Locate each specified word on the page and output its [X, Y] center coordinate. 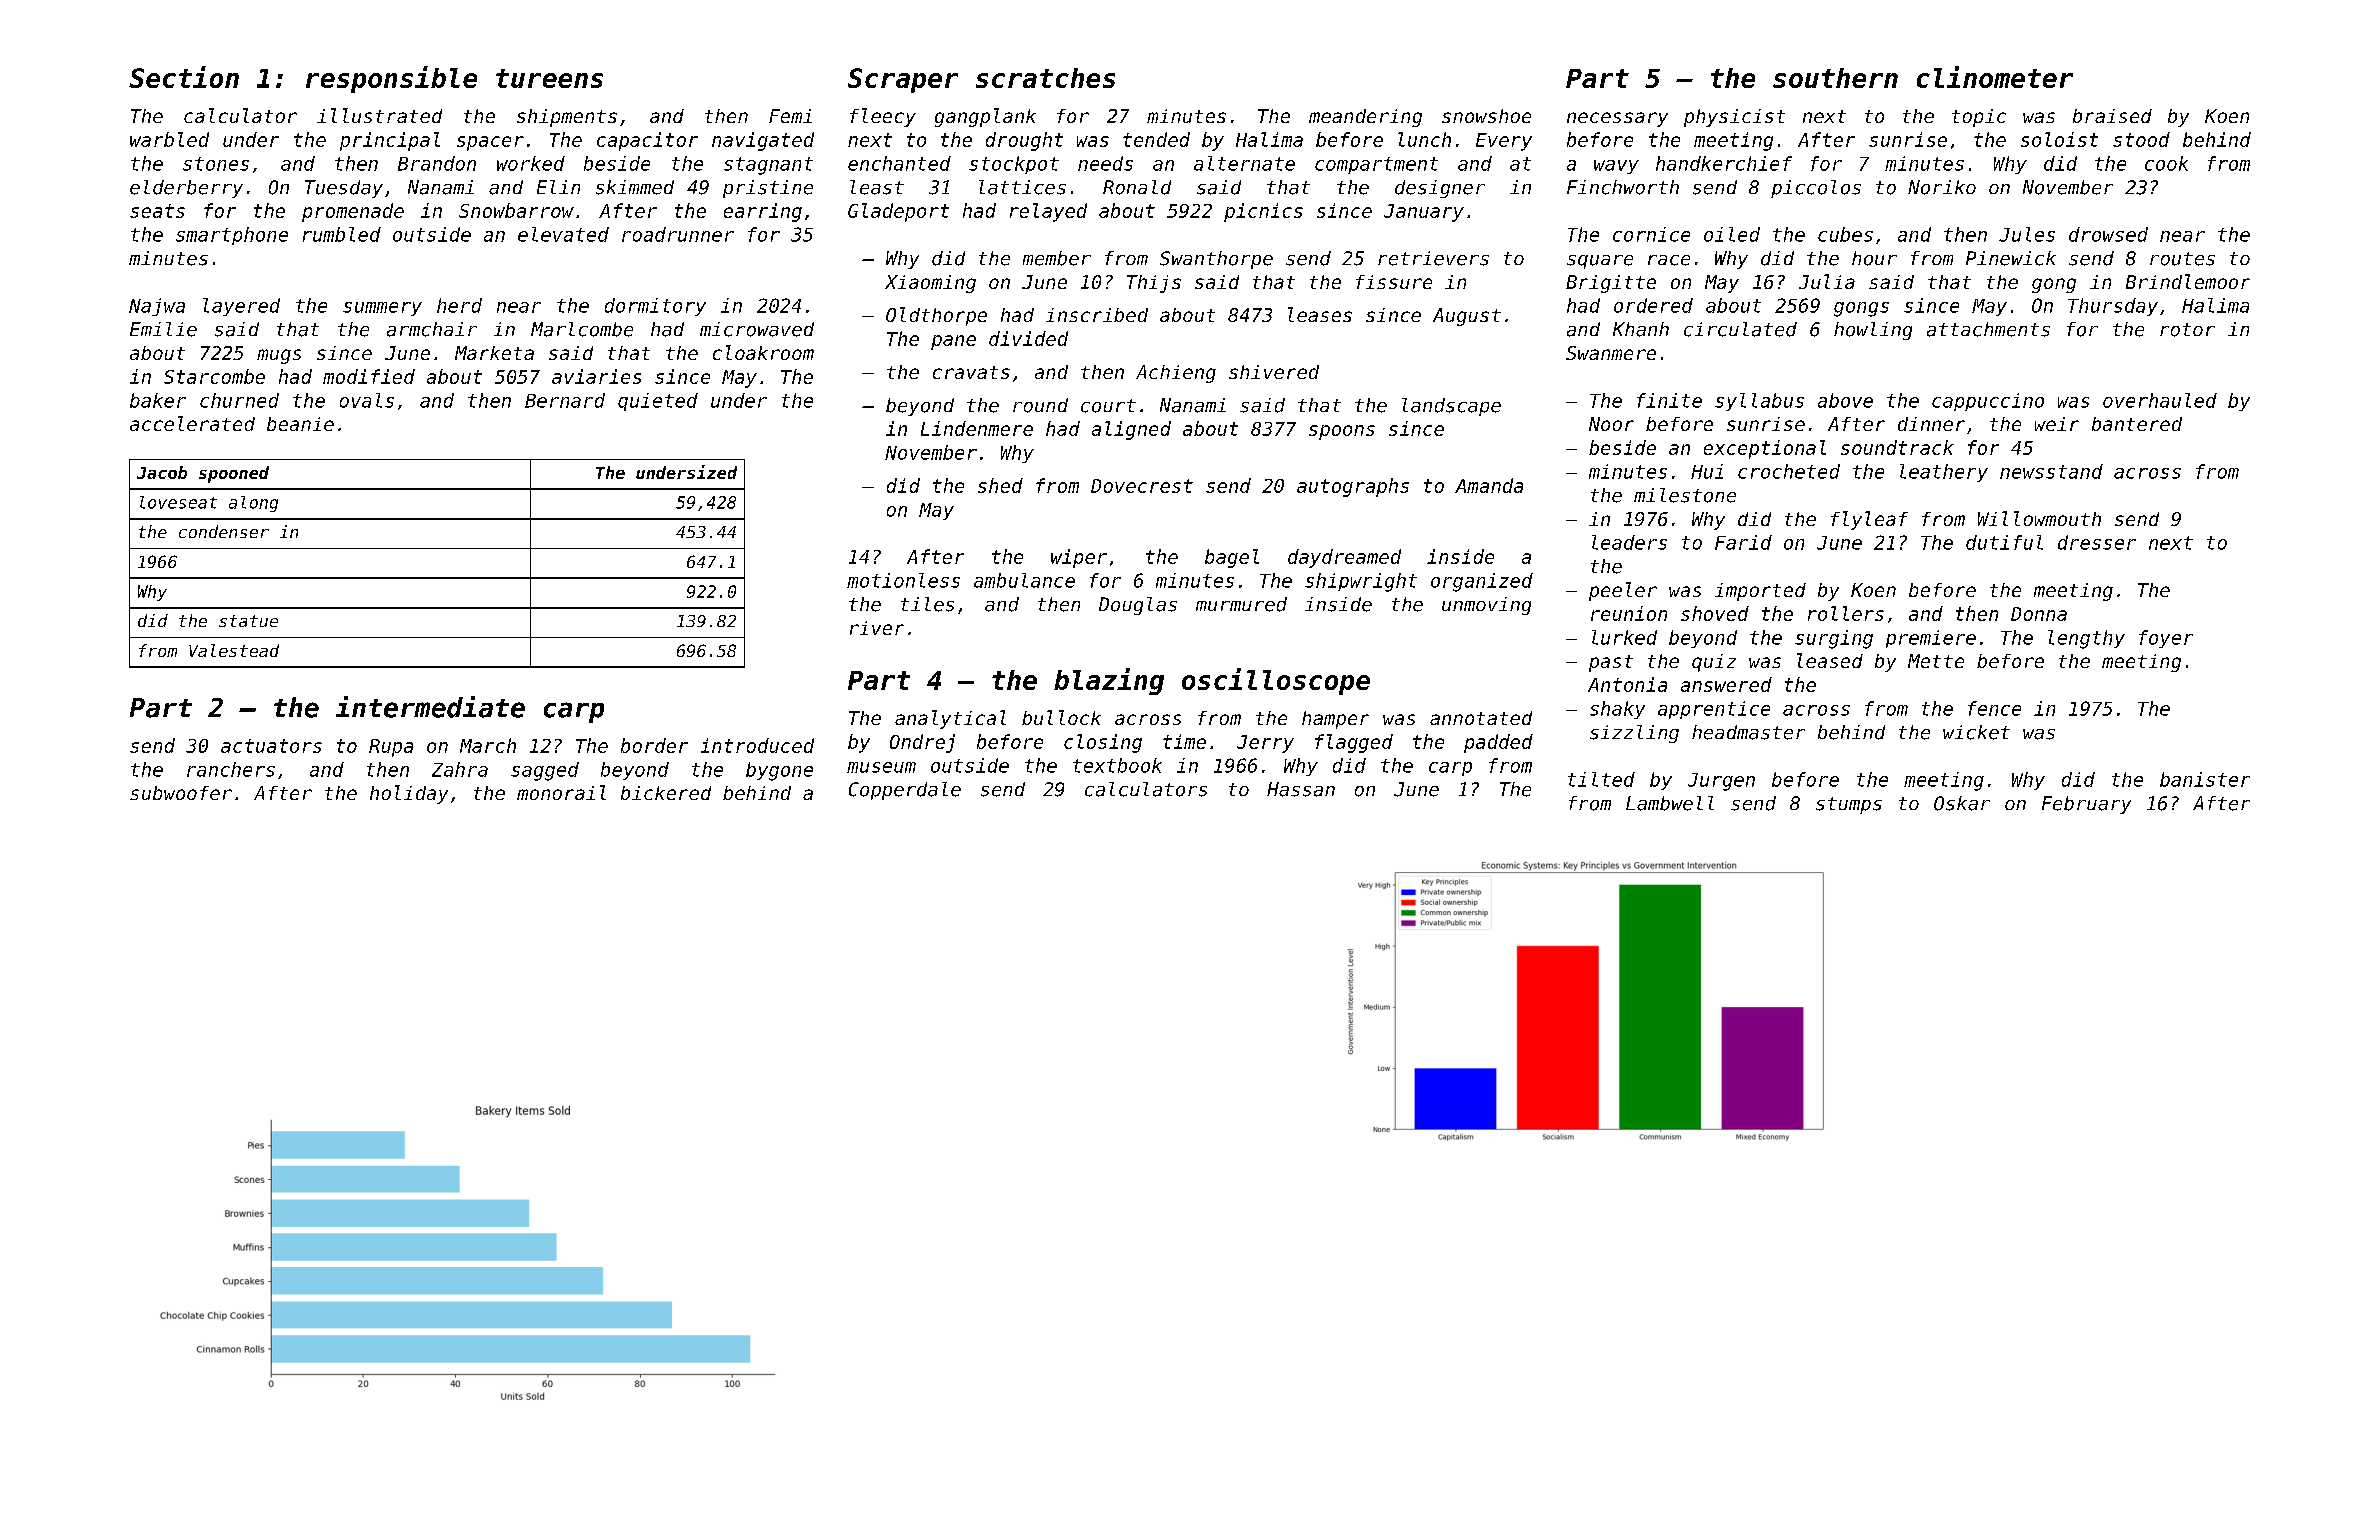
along [253, 504]
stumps [1849, 805]
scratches [1045, 78]
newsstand [2051, 471]
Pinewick [2011, 258]
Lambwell [1670, 803]
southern [1835, 78]
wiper [1079, 558]
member [1057, 258]
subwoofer [181, 793]
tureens [549, 78]
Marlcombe [582, 329]
